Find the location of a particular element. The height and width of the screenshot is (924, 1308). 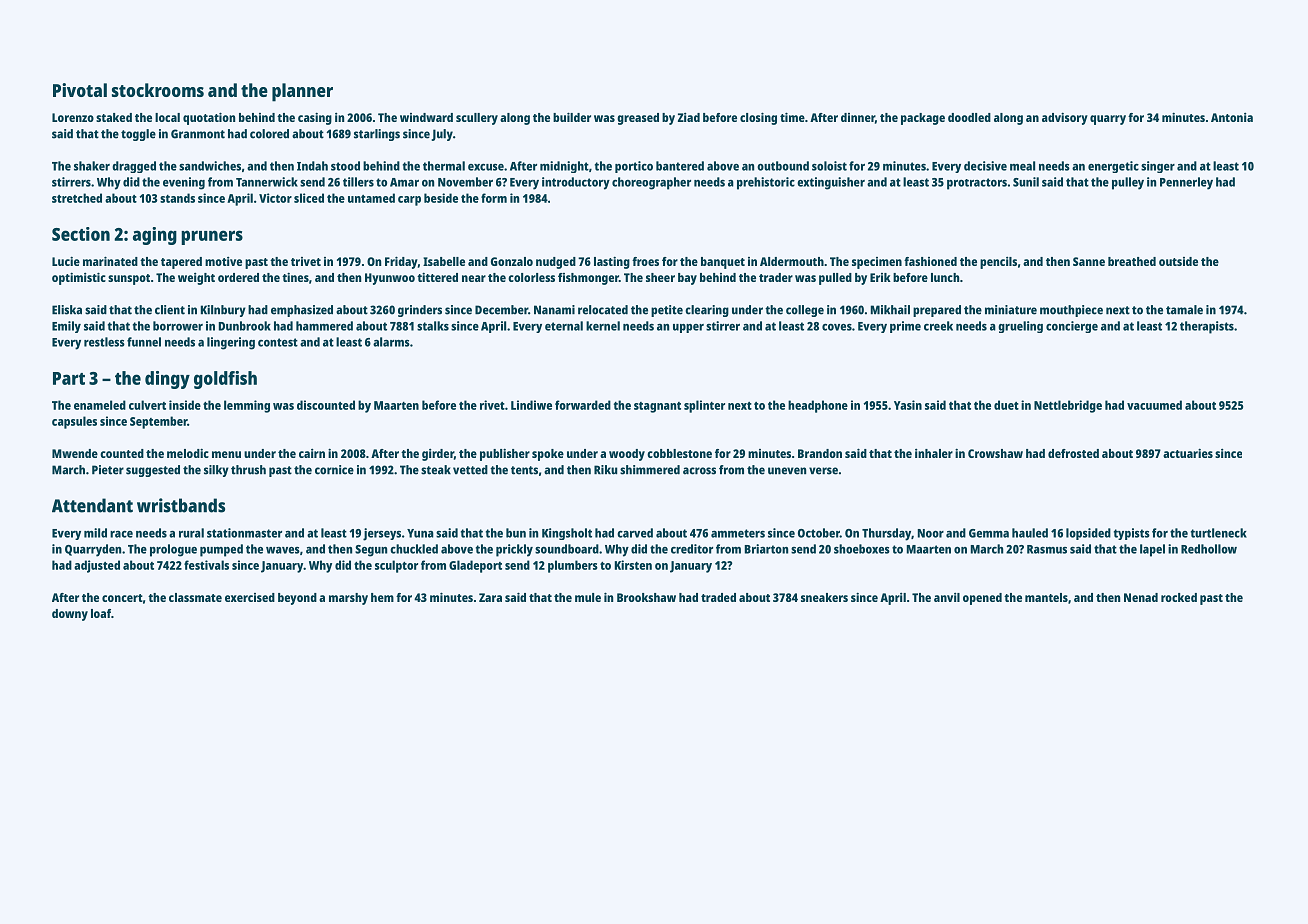

Lindiwe is located at coordinates (531, 405).
